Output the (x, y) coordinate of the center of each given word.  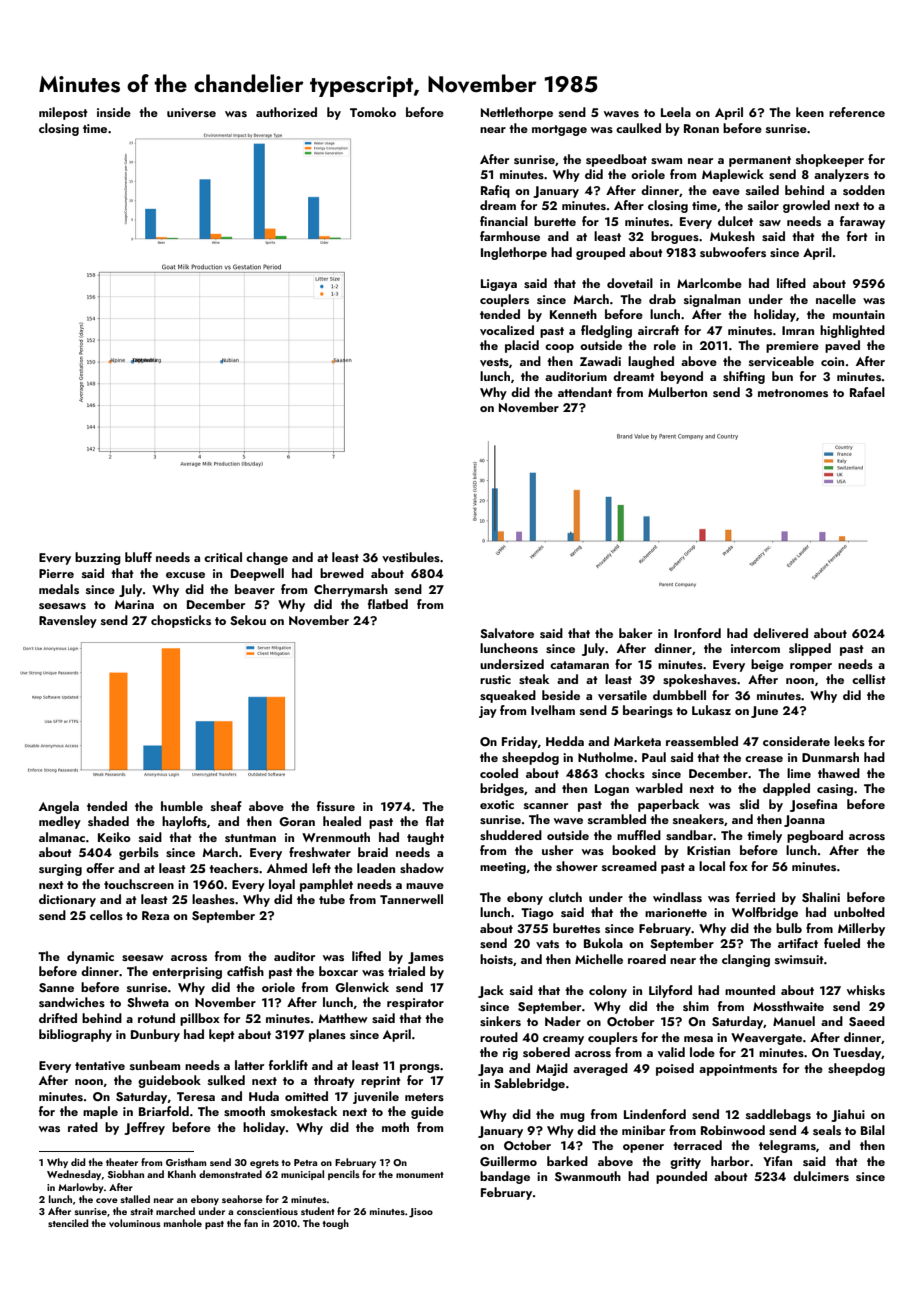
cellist (869, 679)
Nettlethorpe (517, 113)
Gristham (186, 1162)
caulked (638, 128)
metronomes (793, 393)
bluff (138, 557)
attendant (585, 392)
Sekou (248, 620)
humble (182, 806)
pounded (681, 1177)
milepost (63, 113)
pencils (344, 1175)
